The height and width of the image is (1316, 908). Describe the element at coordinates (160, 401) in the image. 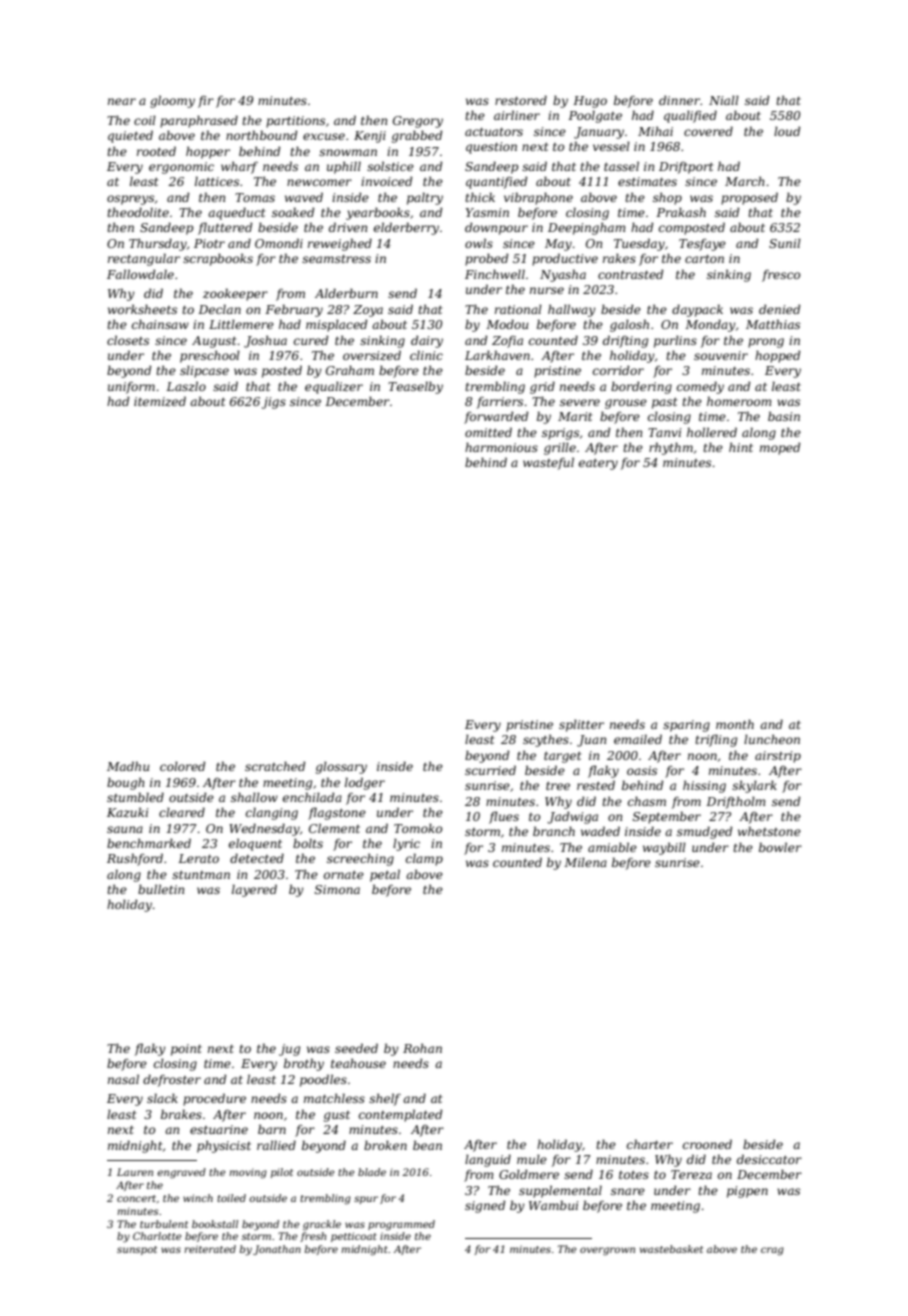

I see `itemized` at that location.
